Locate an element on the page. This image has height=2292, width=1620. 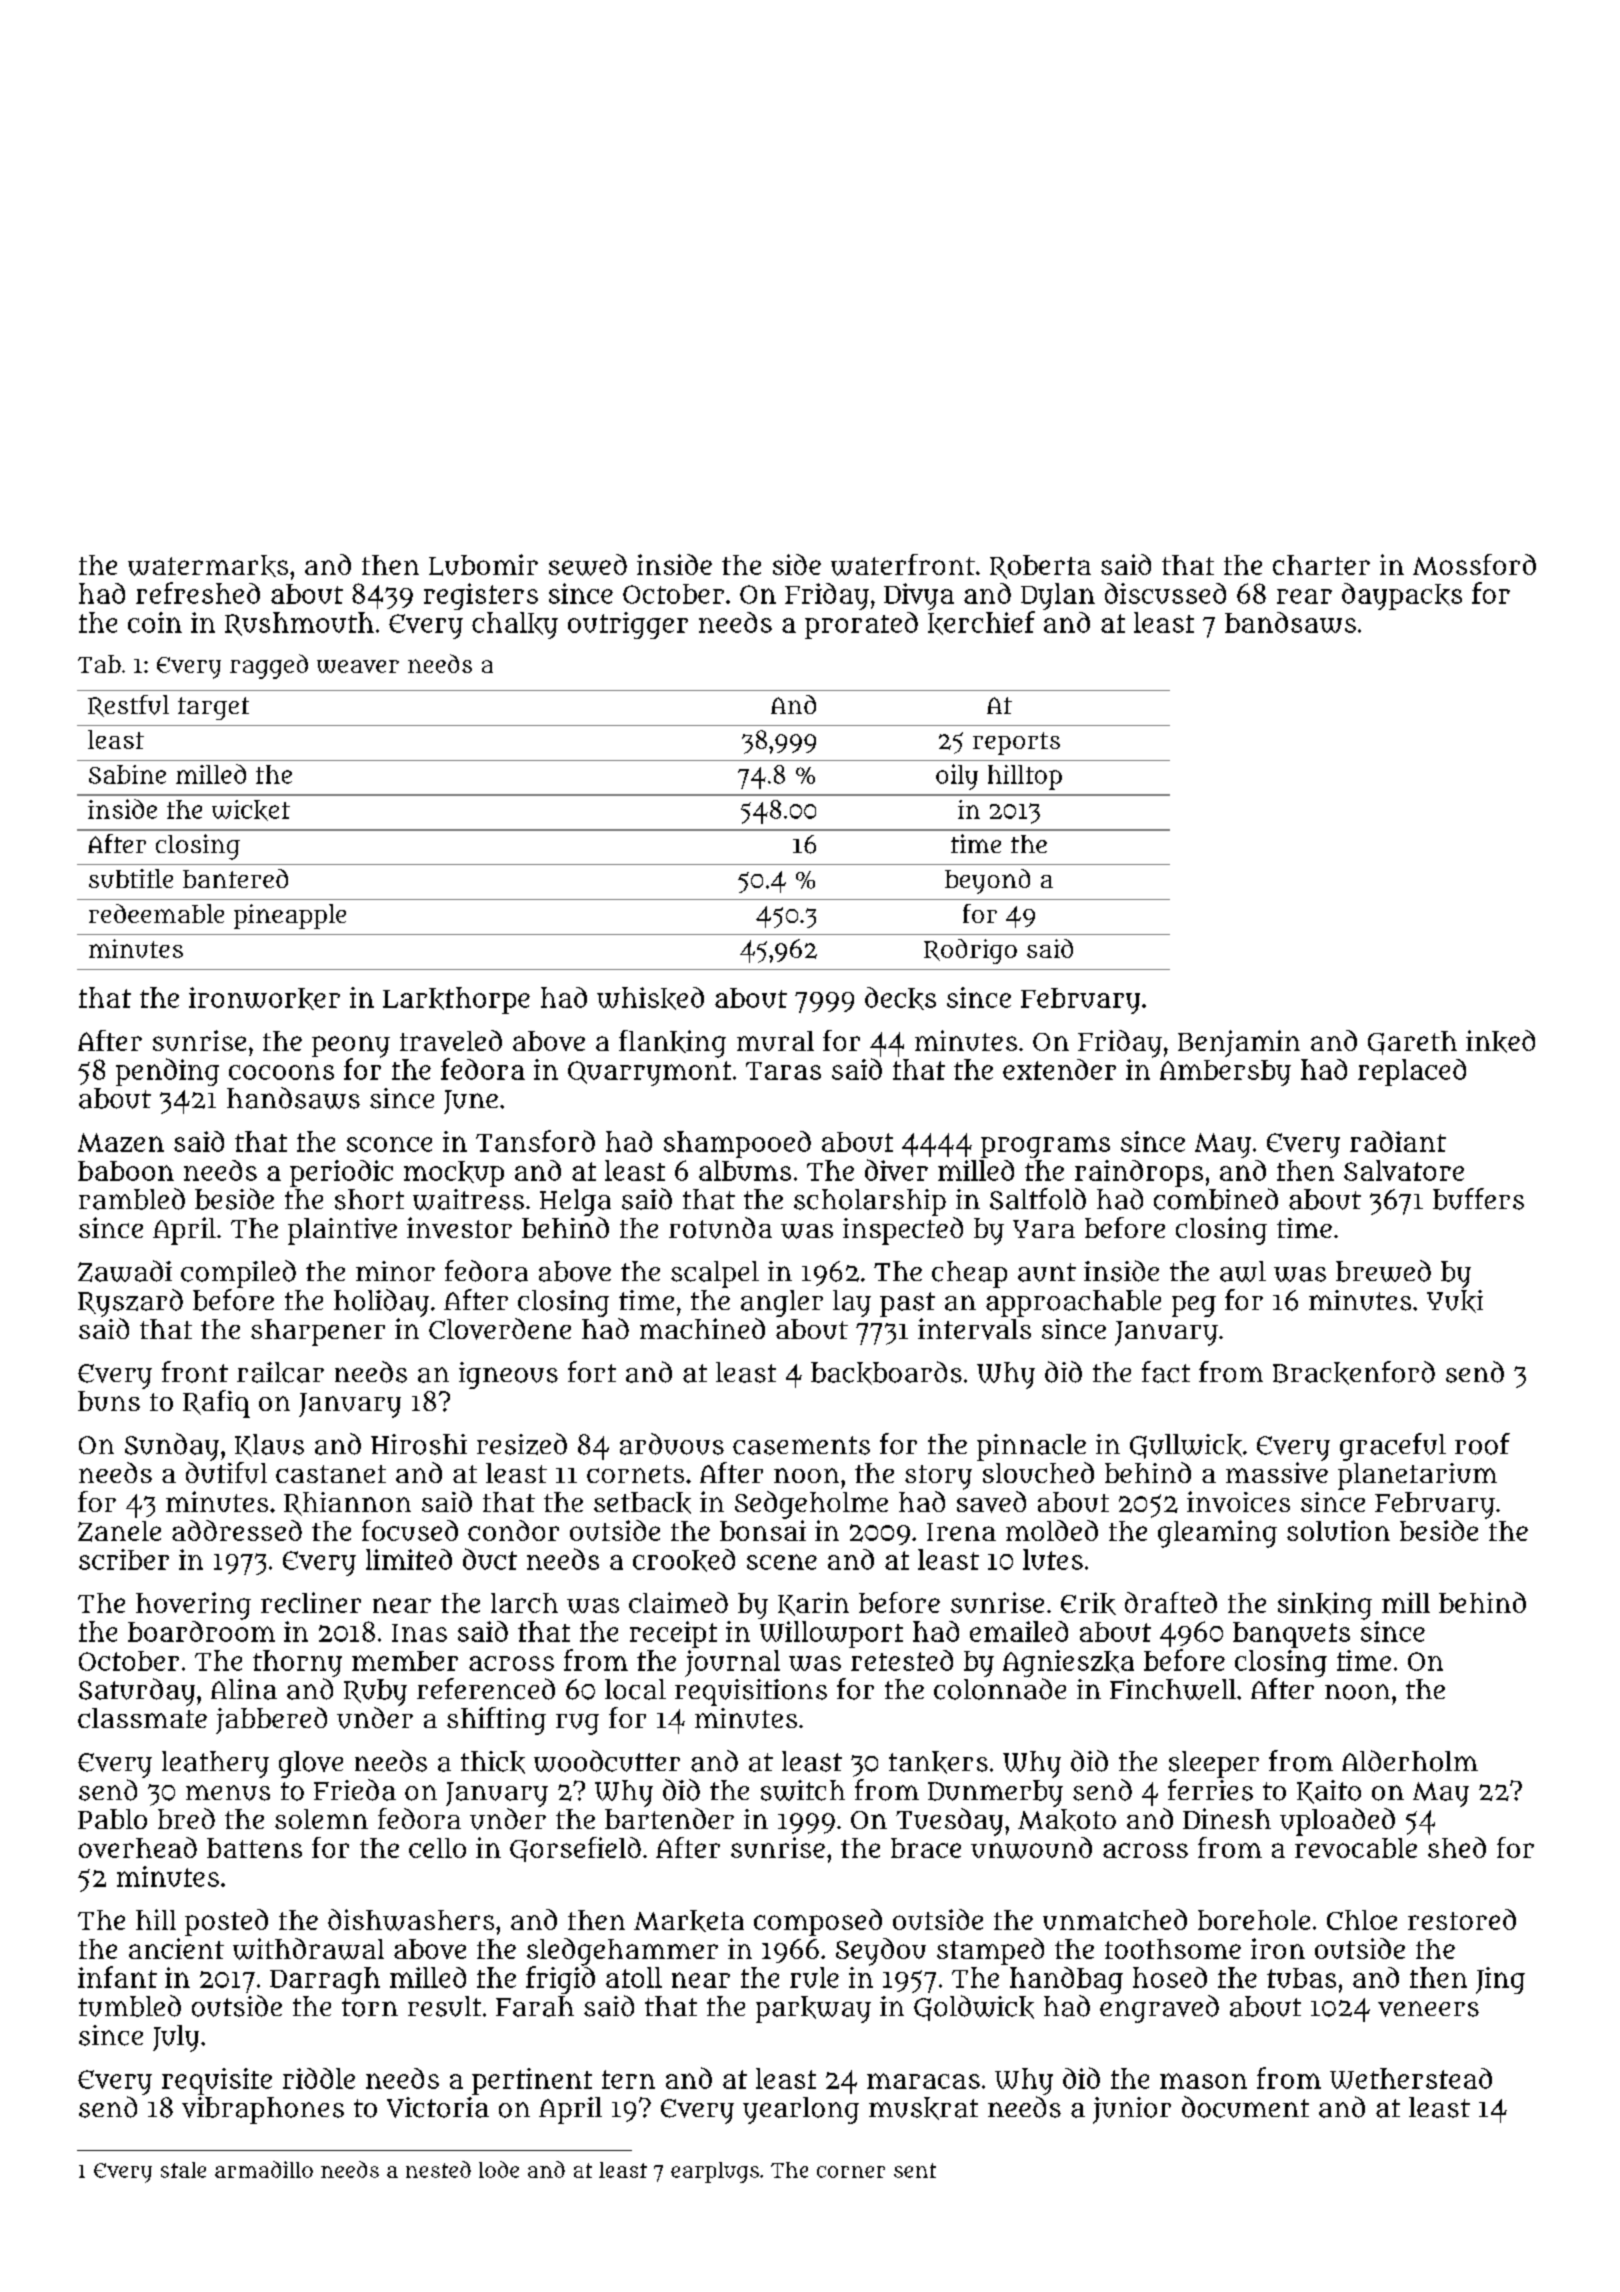
oily is located at coordinates (957, 777).
